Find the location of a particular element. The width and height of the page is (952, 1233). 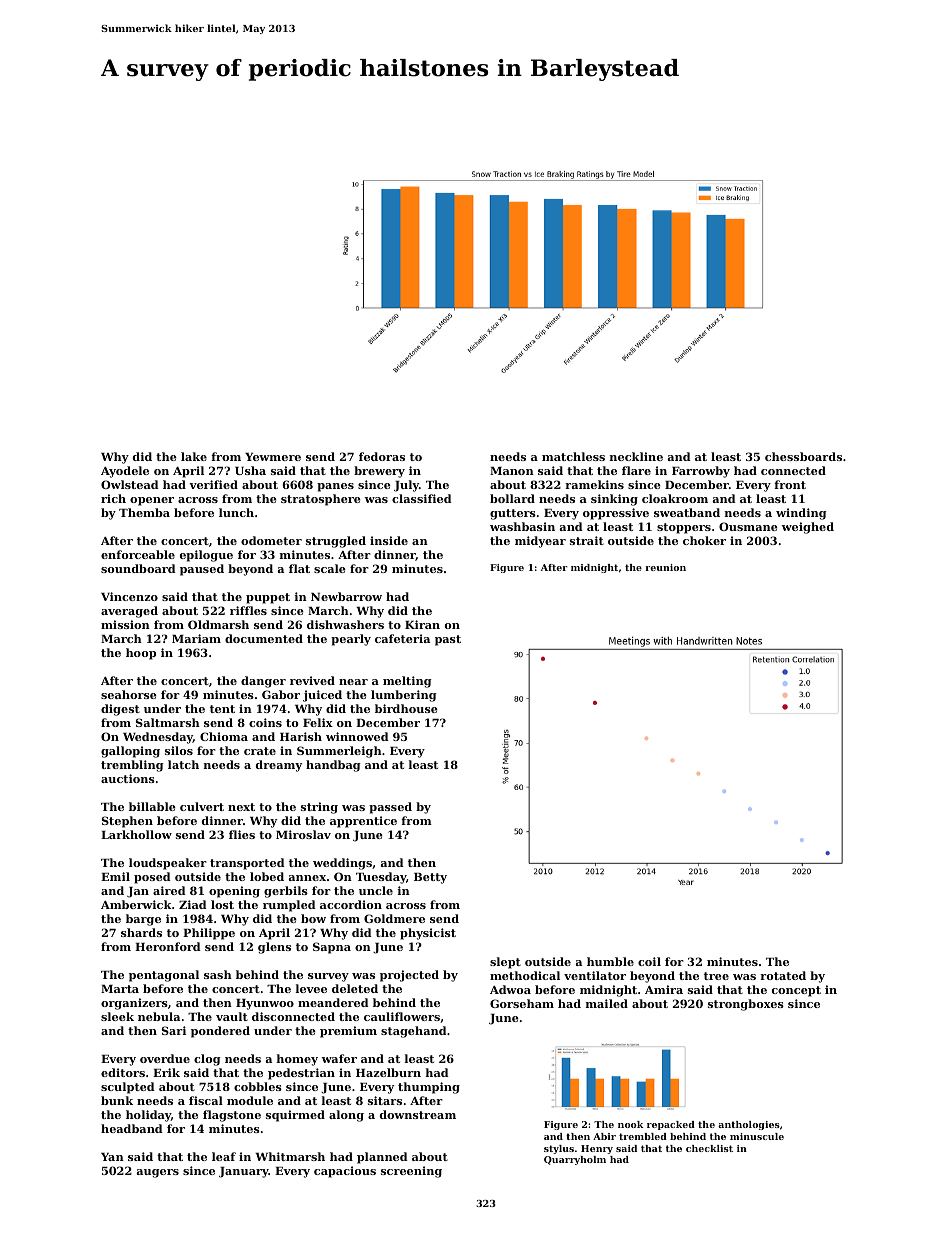

Gorseham is located at coordinates (522, 1003).
